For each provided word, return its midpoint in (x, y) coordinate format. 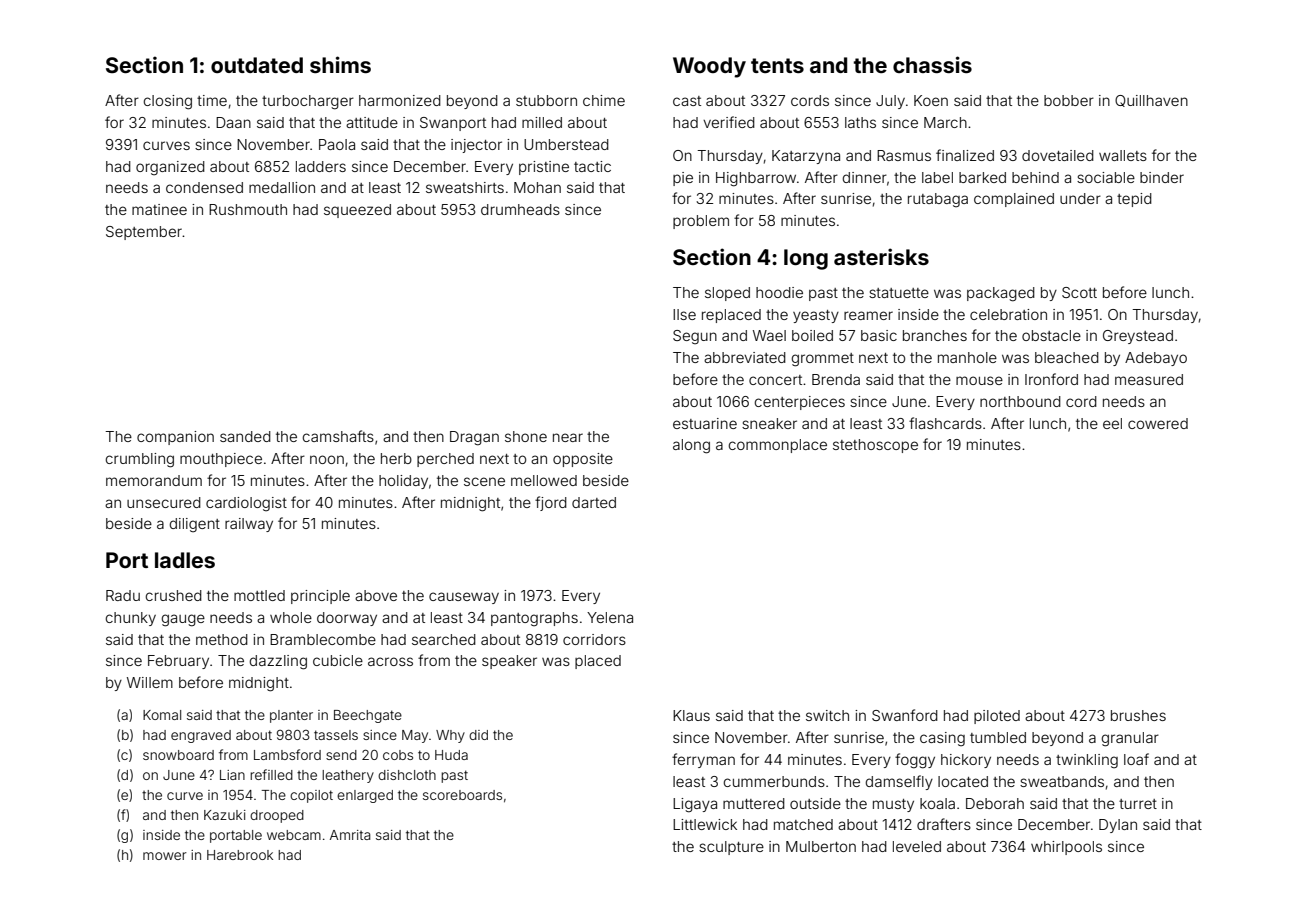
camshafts (338, 436)
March (945, 122)
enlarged (365, 796)
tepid (1134, 200)
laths (860, 122)
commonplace (778, 446)
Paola (337, 144)
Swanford (905, 715)
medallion (282, 187)
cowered (1158, 423)
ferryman (703, 760)
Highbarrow (756, 179)
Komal (162, 715)
